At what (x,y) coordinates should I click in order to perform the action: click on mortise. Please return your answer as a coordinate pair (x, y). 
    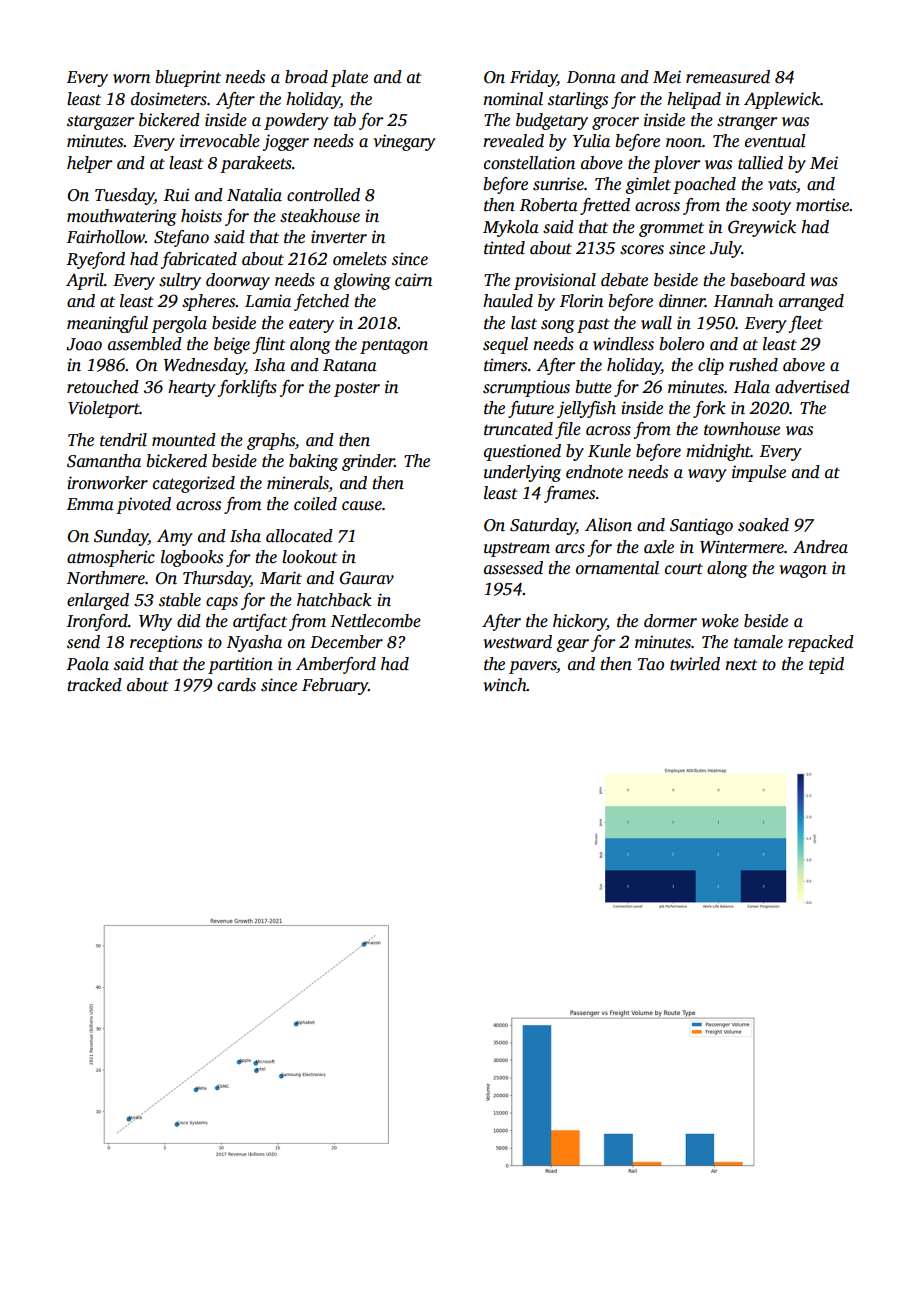
    Looking at the image, I should click on (822, 205).
